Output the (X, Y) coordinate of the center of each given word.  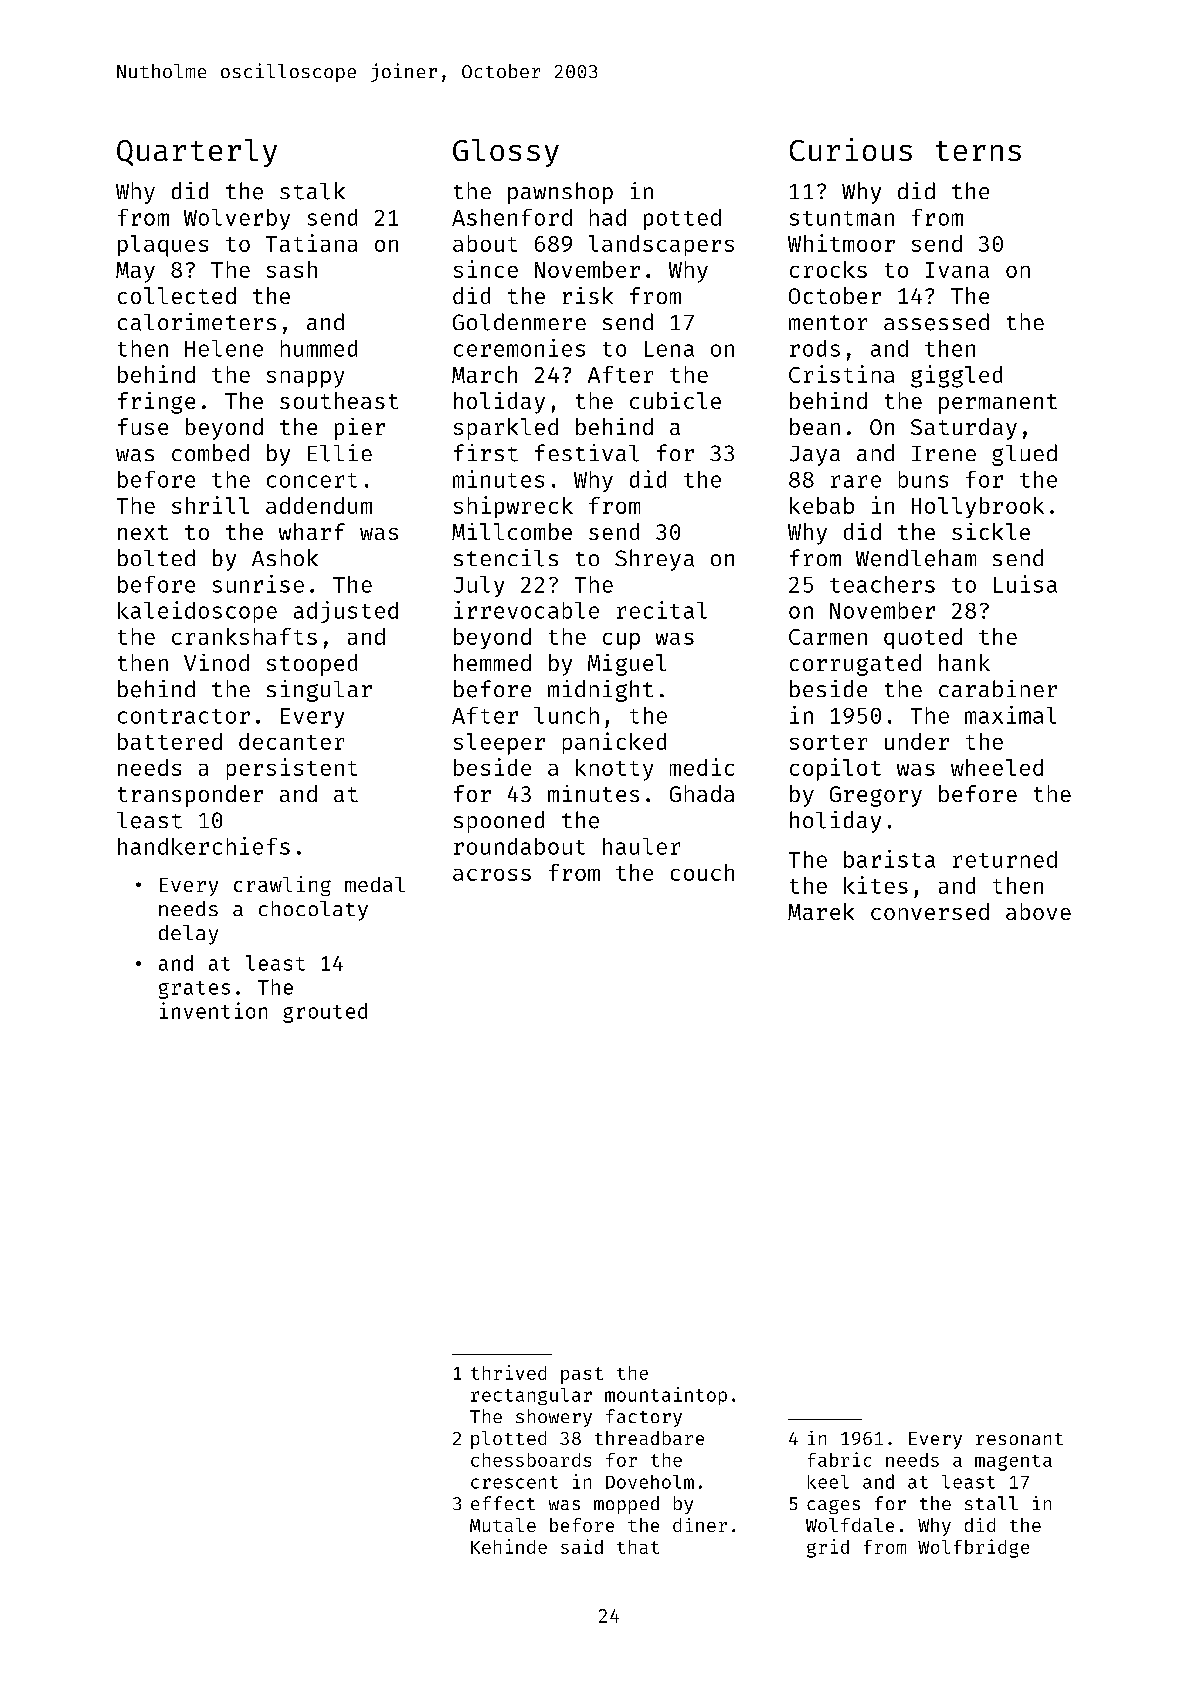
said (582, 1546)
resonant (1019, 1439)
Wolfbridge (973, 1548)
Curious (851, 149)
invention (213, 1010)
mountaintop (666, 1396)
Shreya (654, 560)
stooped (312, 665)
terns (978, 151)
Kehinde (509, 1546)
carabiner (998, 688)
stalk (312, 191)
